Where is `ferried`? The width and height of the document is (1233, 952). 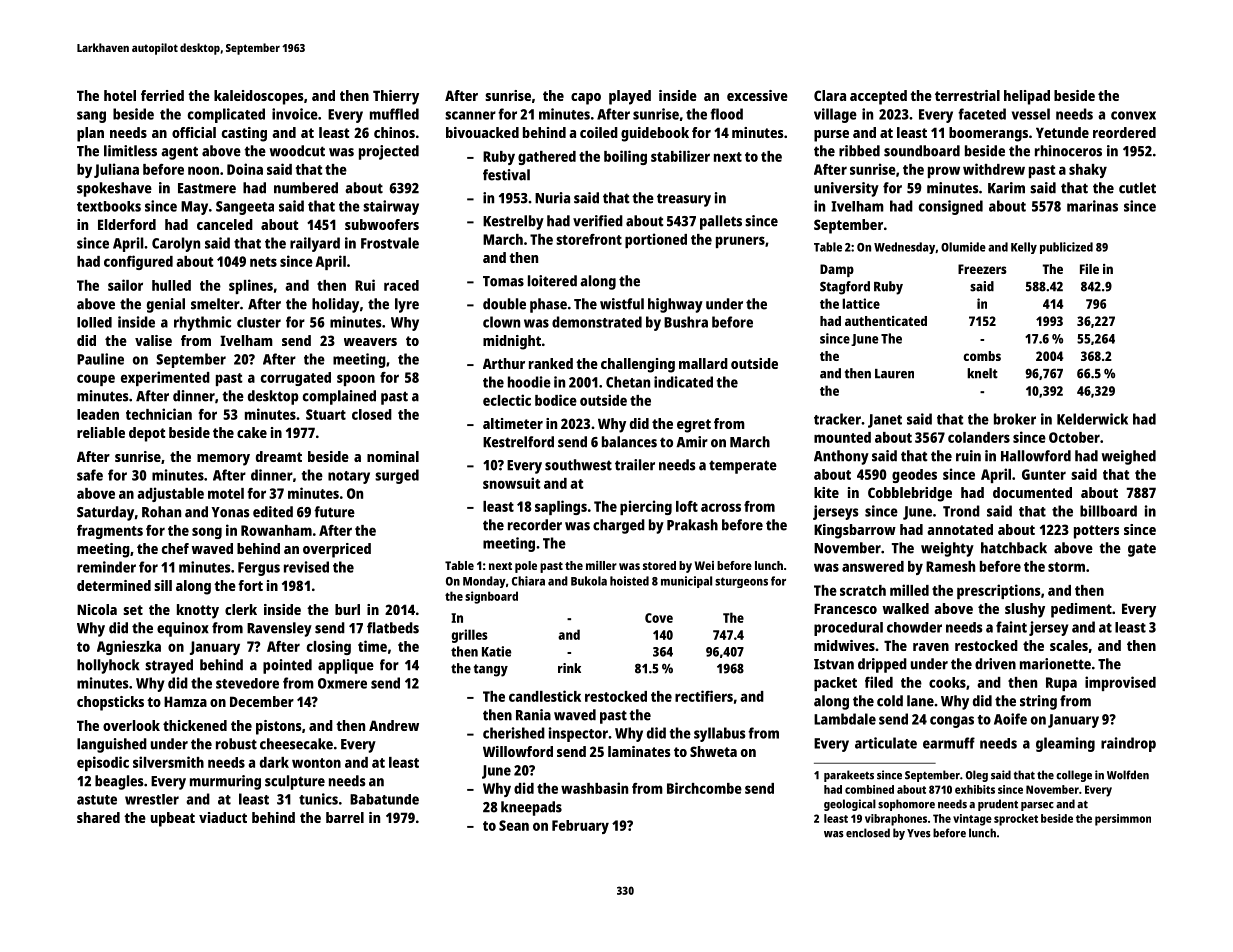
ferried is located at coordinates (162, 95).
